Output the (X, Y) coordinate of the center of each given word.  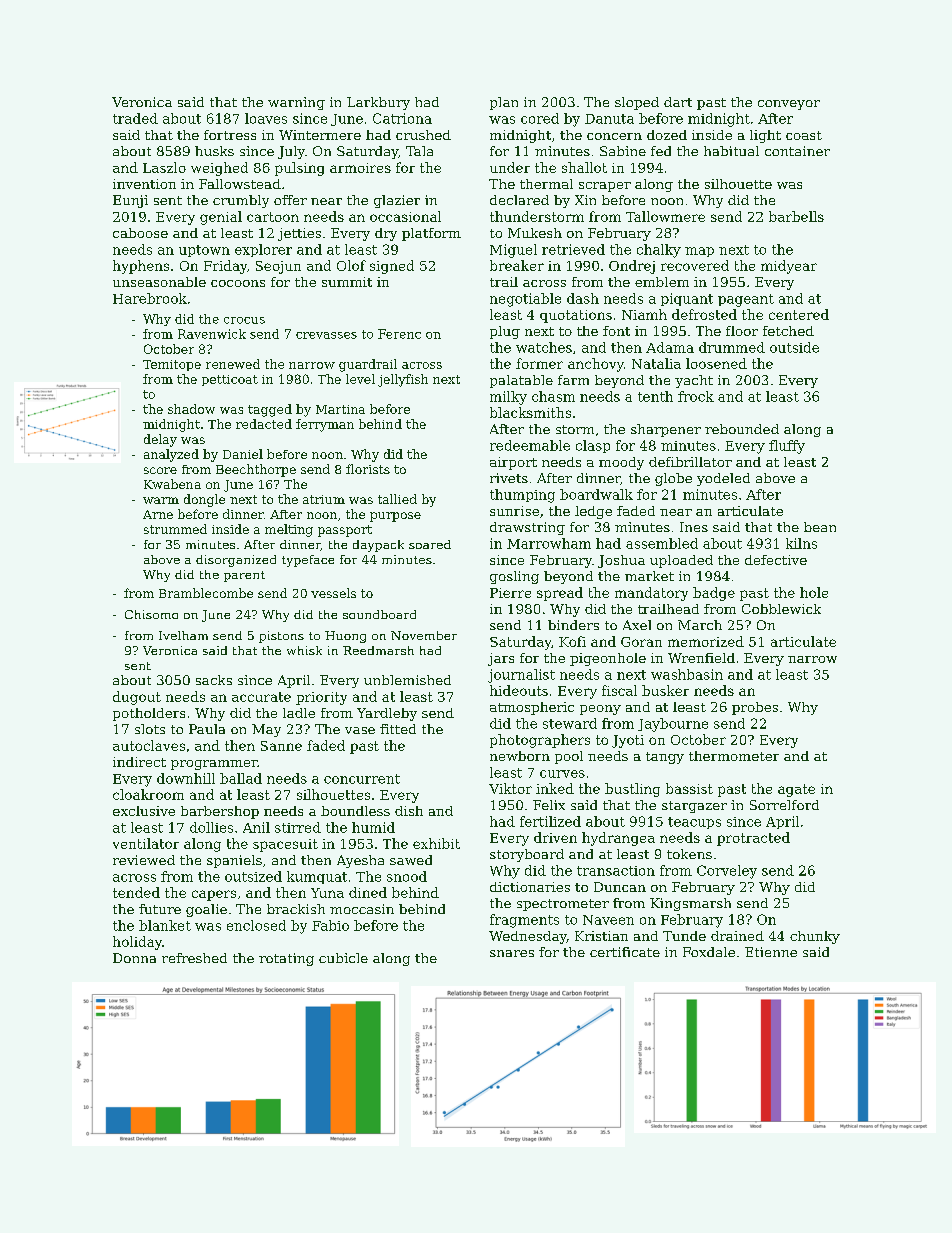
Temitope (172, 365)
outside (794, 347)
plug (505, 332)
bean (820, 527)
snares (512, 953)
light (765, 136)
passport (345, 531)
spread (560, 594)
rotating (286, 959)
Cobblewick (781, 609)
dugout (137, 698)
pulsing (299, 169)
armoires (360, 168)
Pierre (510, 593)
